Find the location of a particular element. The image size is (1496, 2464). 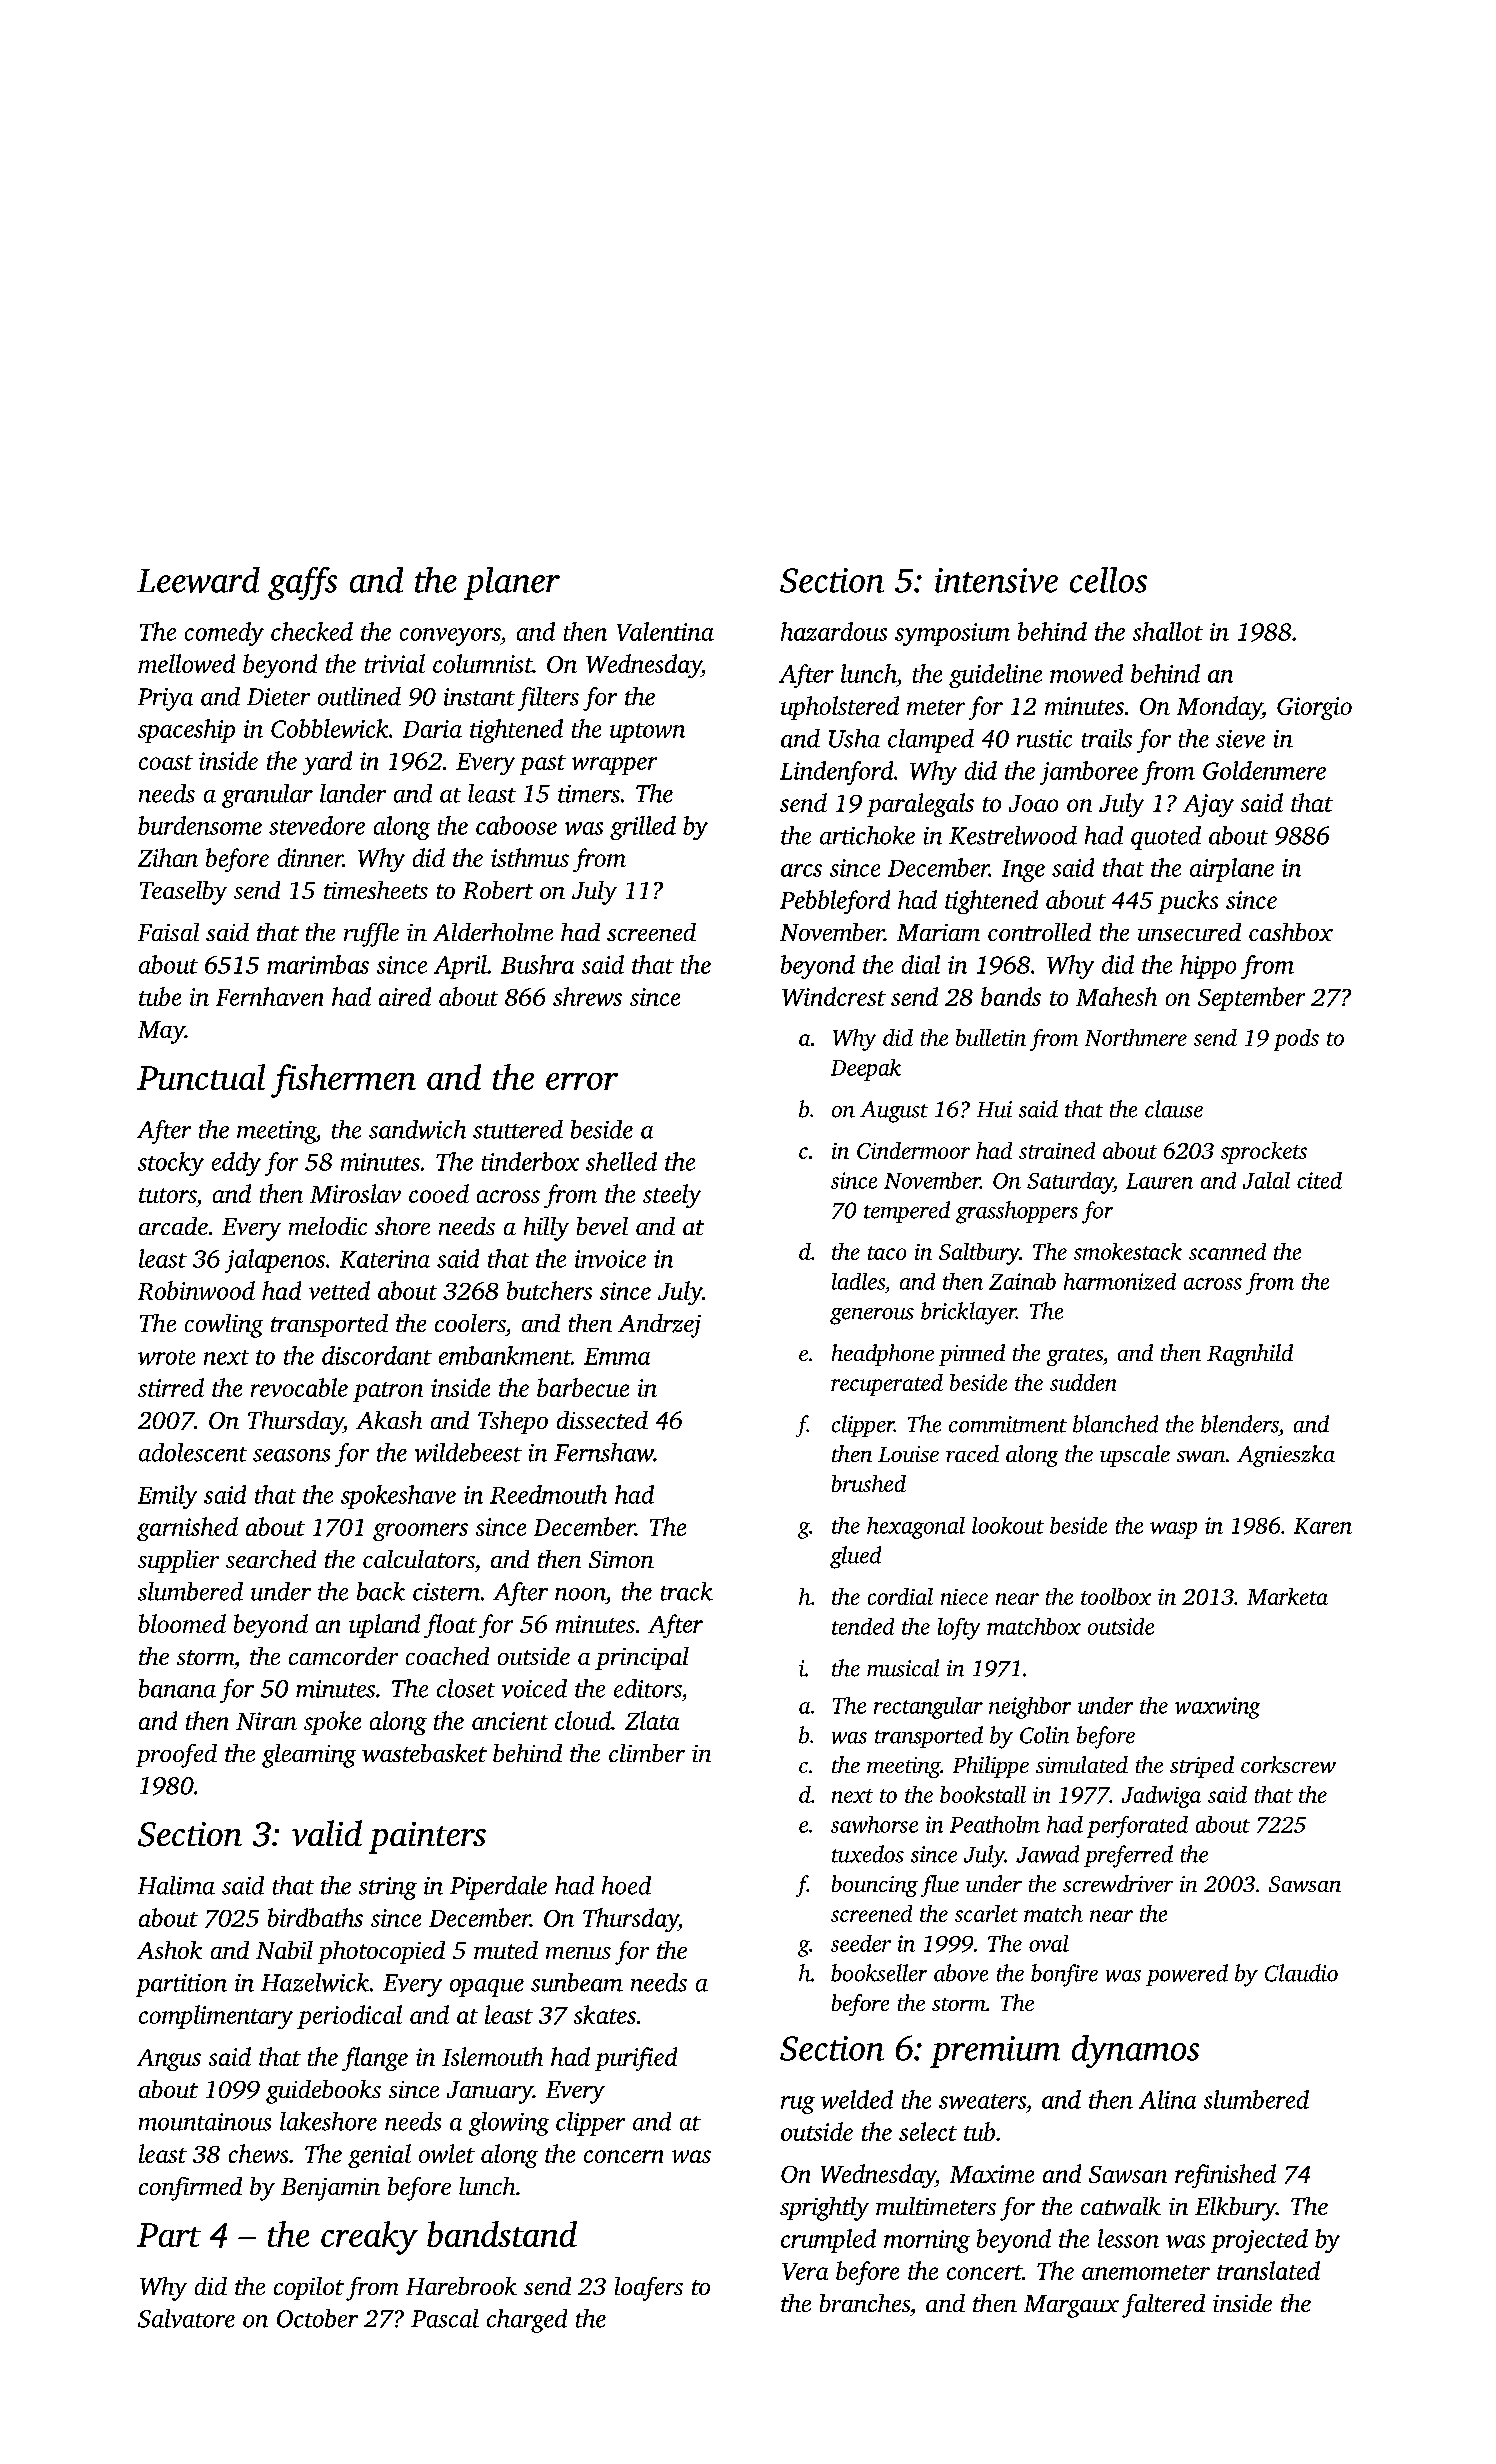

blenders is located at coordinates (1240, 1424).
